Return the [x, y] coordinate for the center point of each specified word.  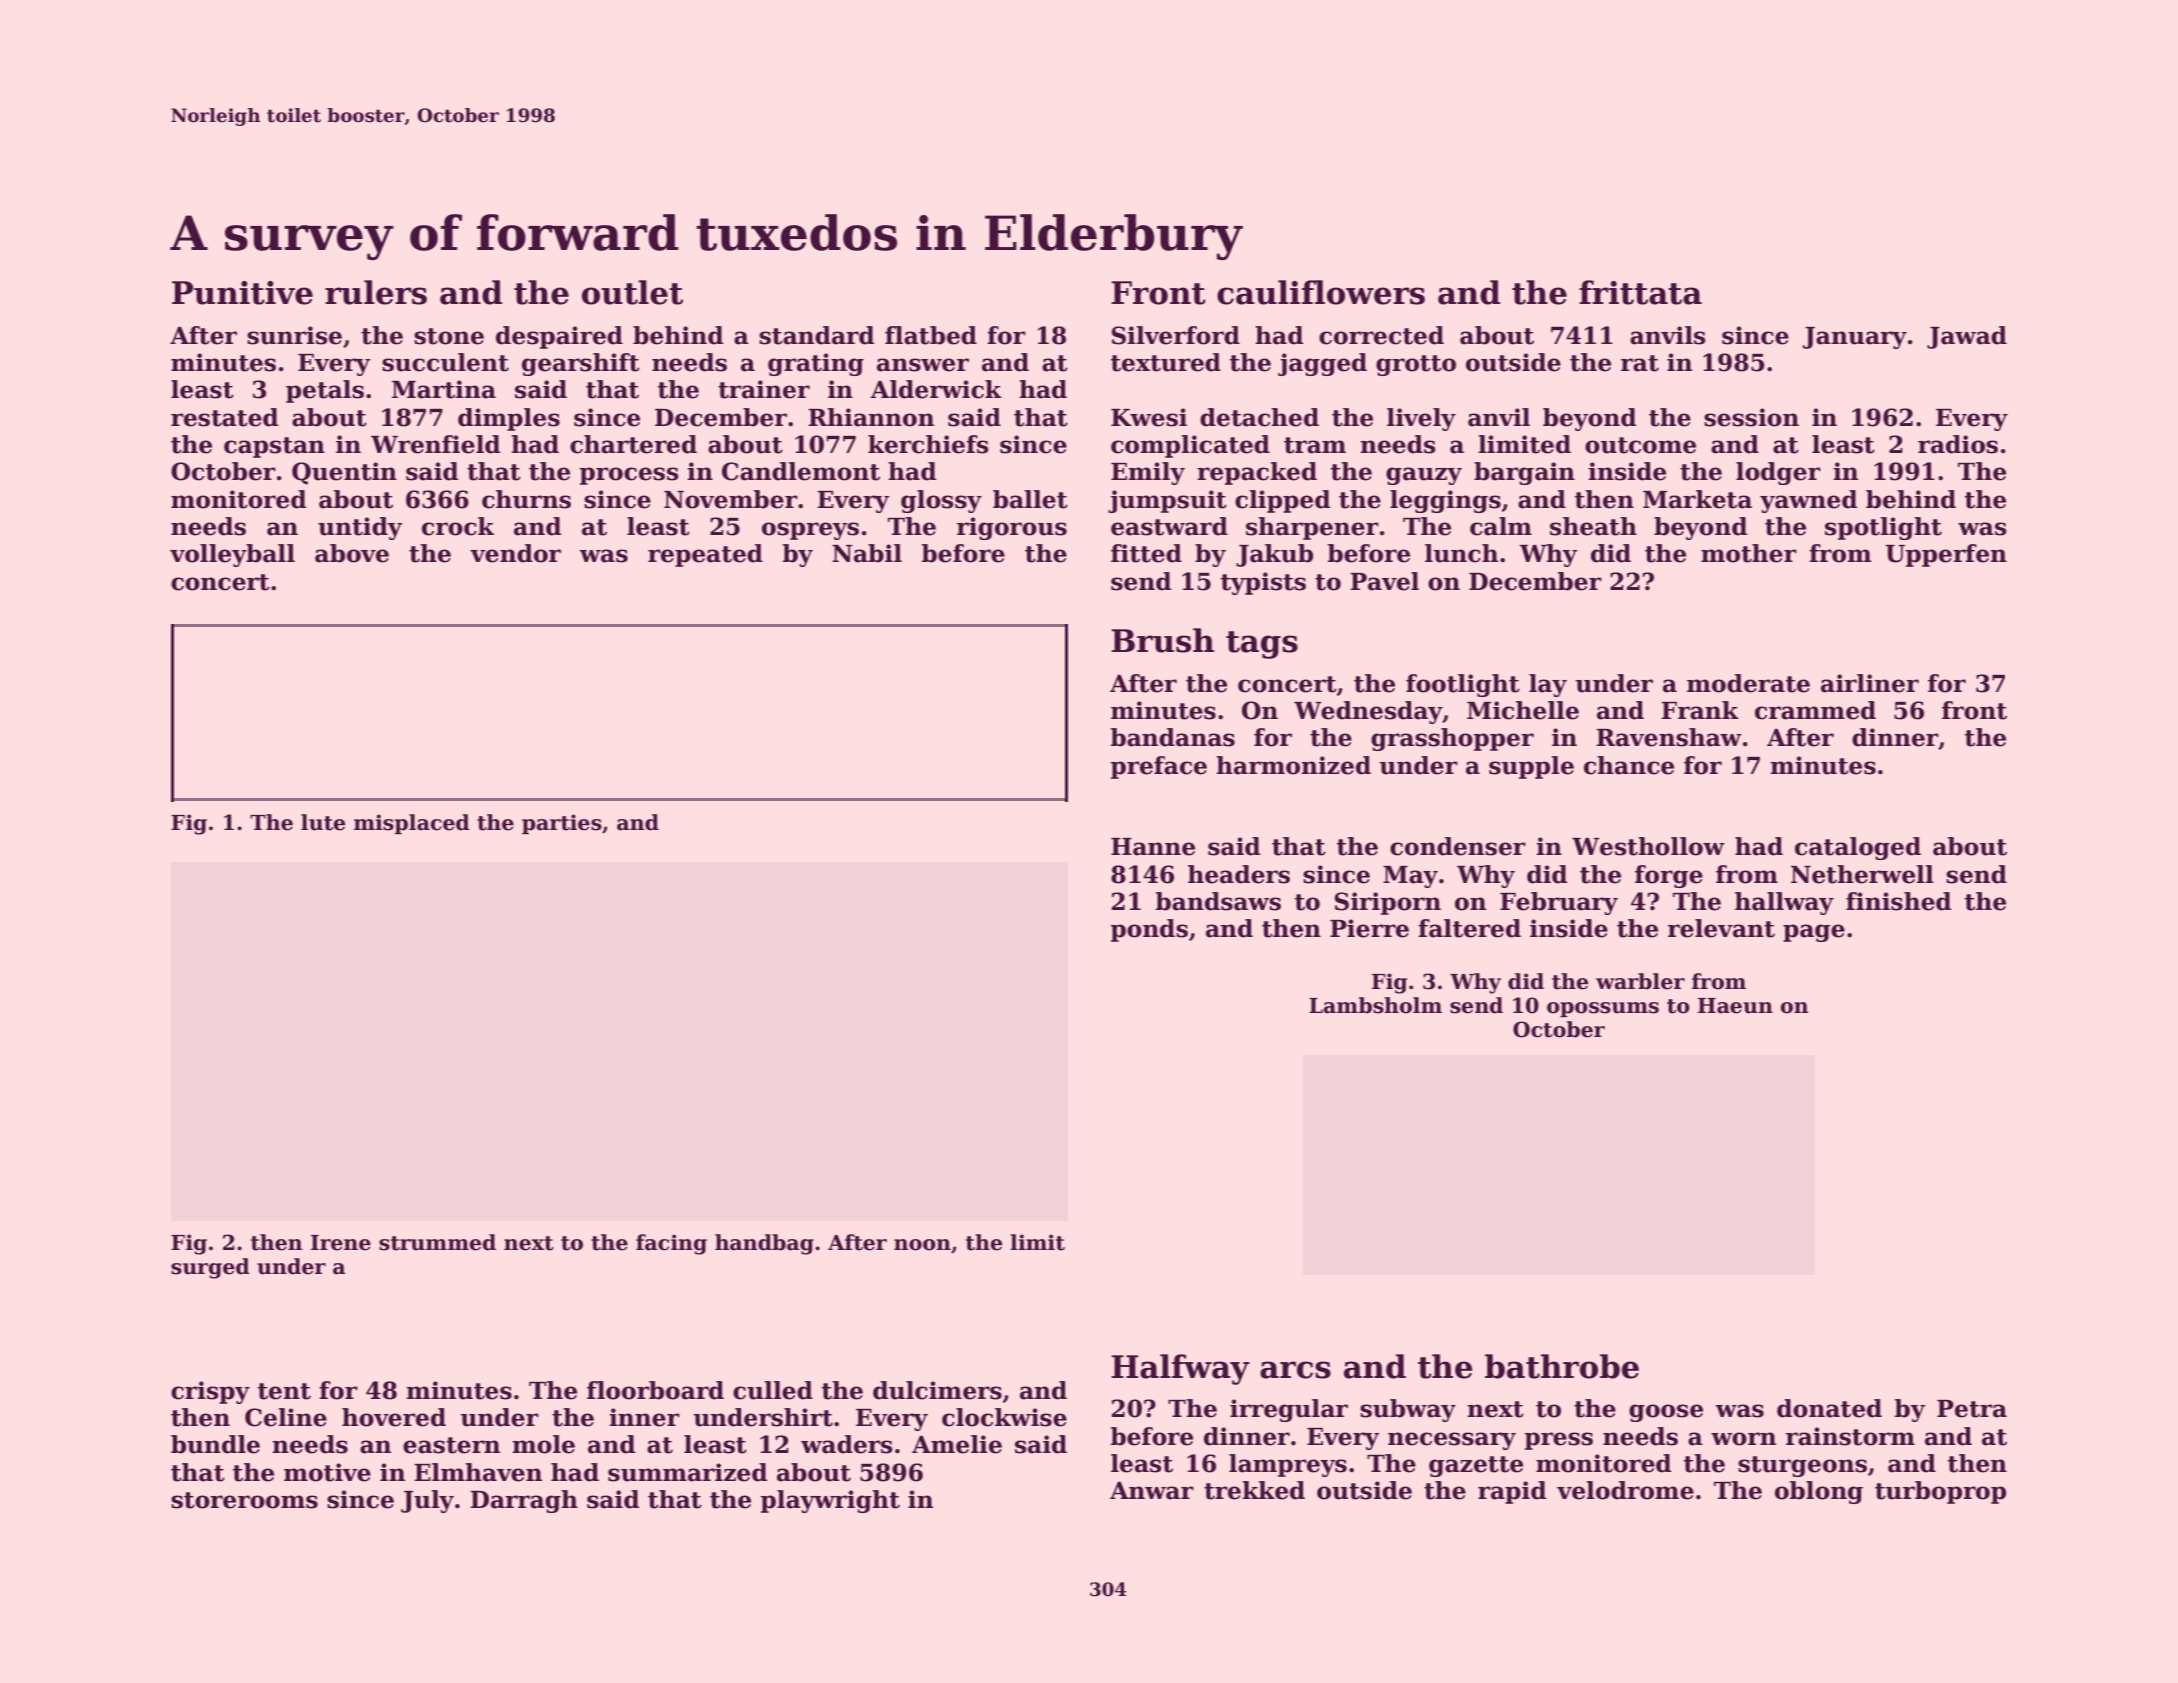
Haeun [1735, 1006]
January [1855, 338]
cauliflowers [1321, 292]
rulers [376, 292]
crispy [210, 1392]
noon [922, 1245]
